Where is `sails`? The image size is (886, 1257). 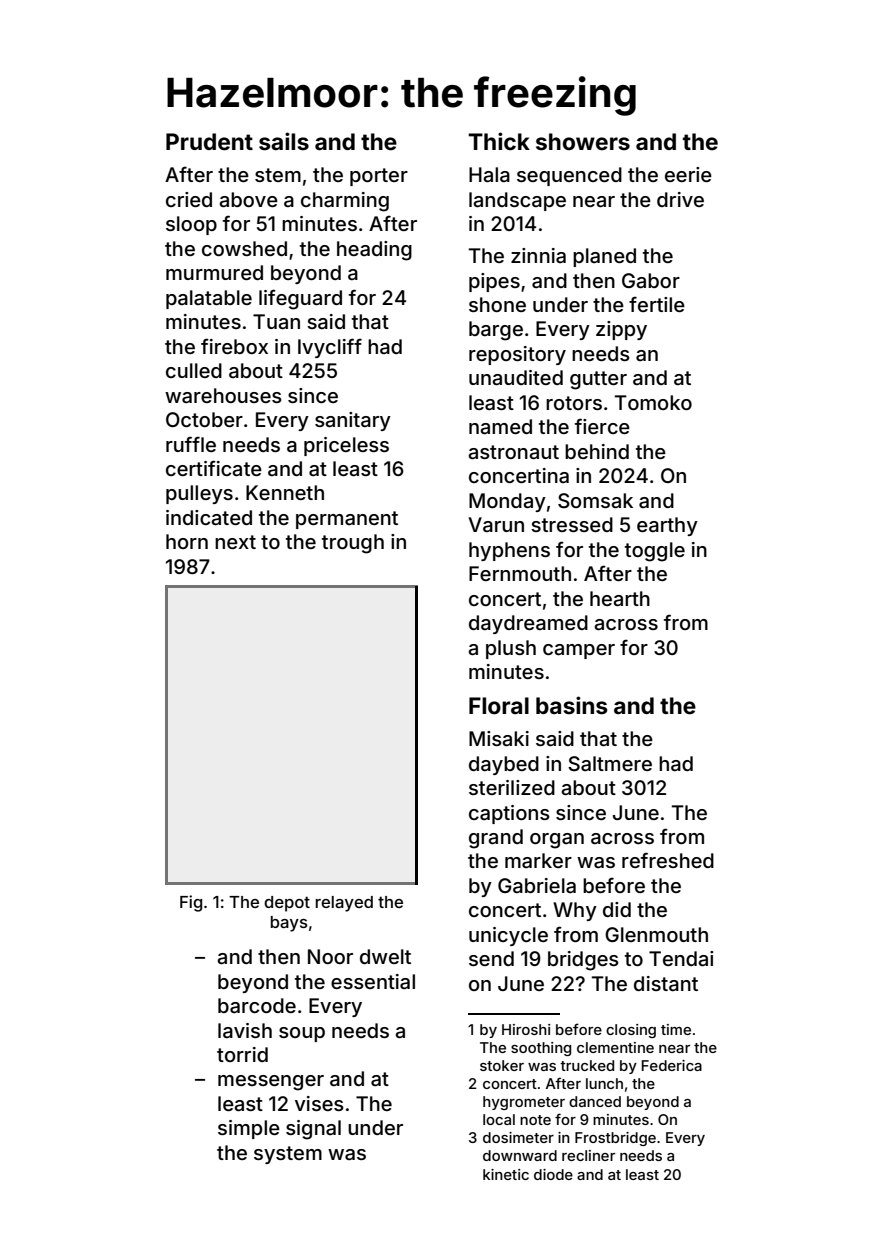
sails is located at coordinates (284, 141).
